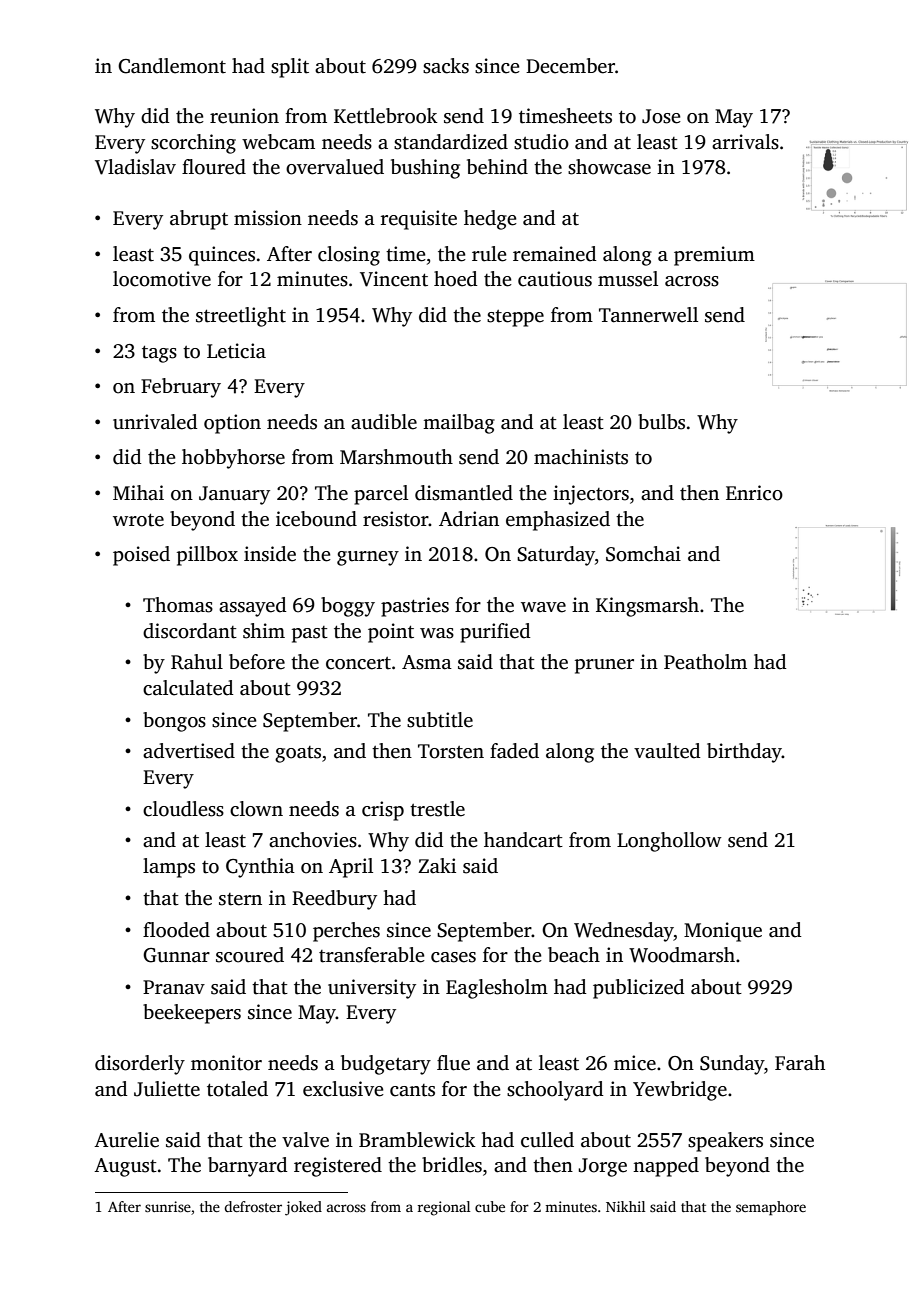 Image resolution: width=924 pixels, height=1308 pixels. Describe the element at coordinates (250, 955) in the screenshot. I see `scoured` at that location.
